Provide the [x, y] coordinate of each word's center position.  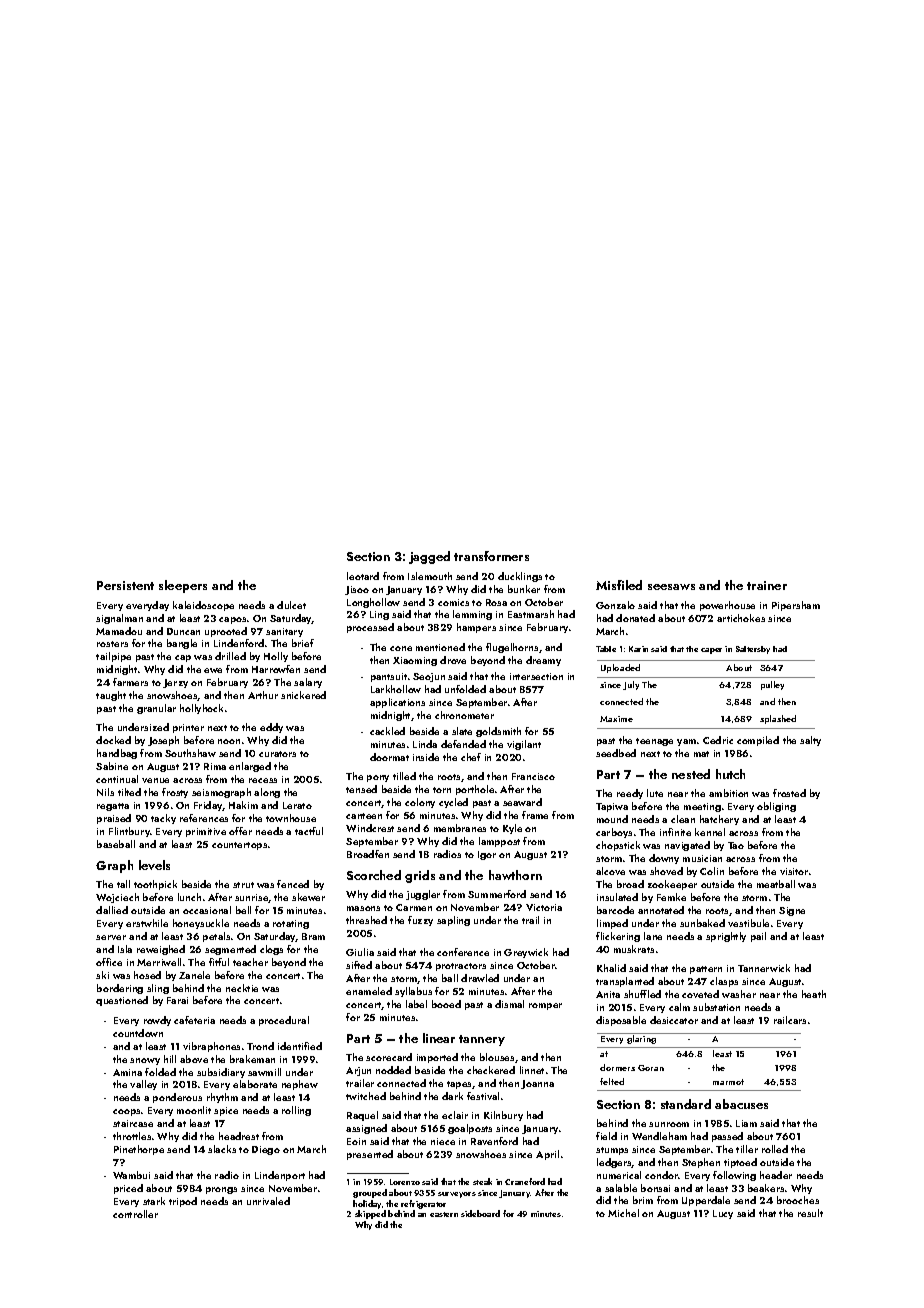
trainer [767, 585]
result [810, 1213]
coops [126, 1112]
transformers [491, 556]
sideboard [480, 1213]
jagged [429, 557]
